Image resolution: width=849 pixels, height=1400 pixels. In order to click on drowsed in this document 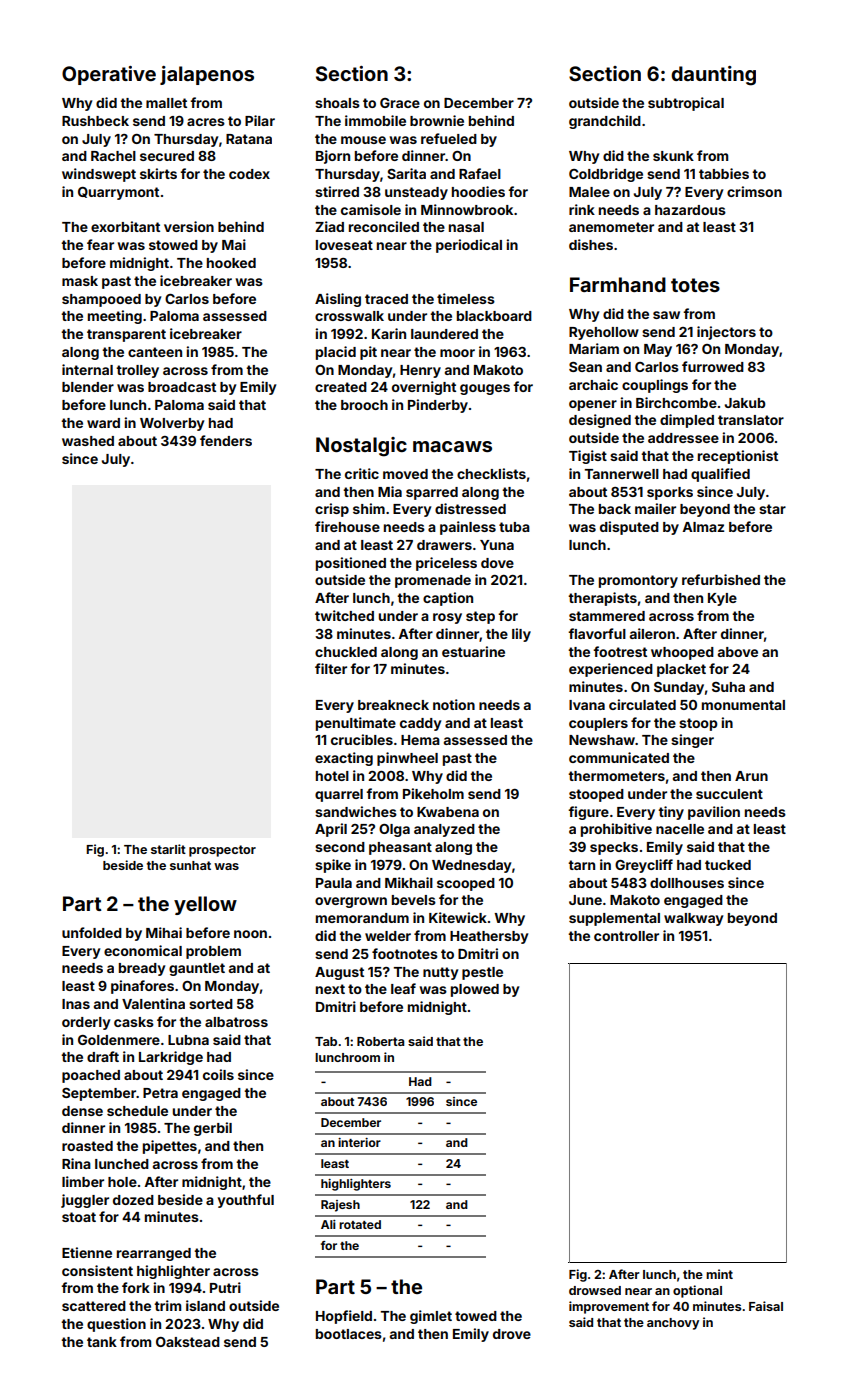, I will do `click(595, 1290)`.
